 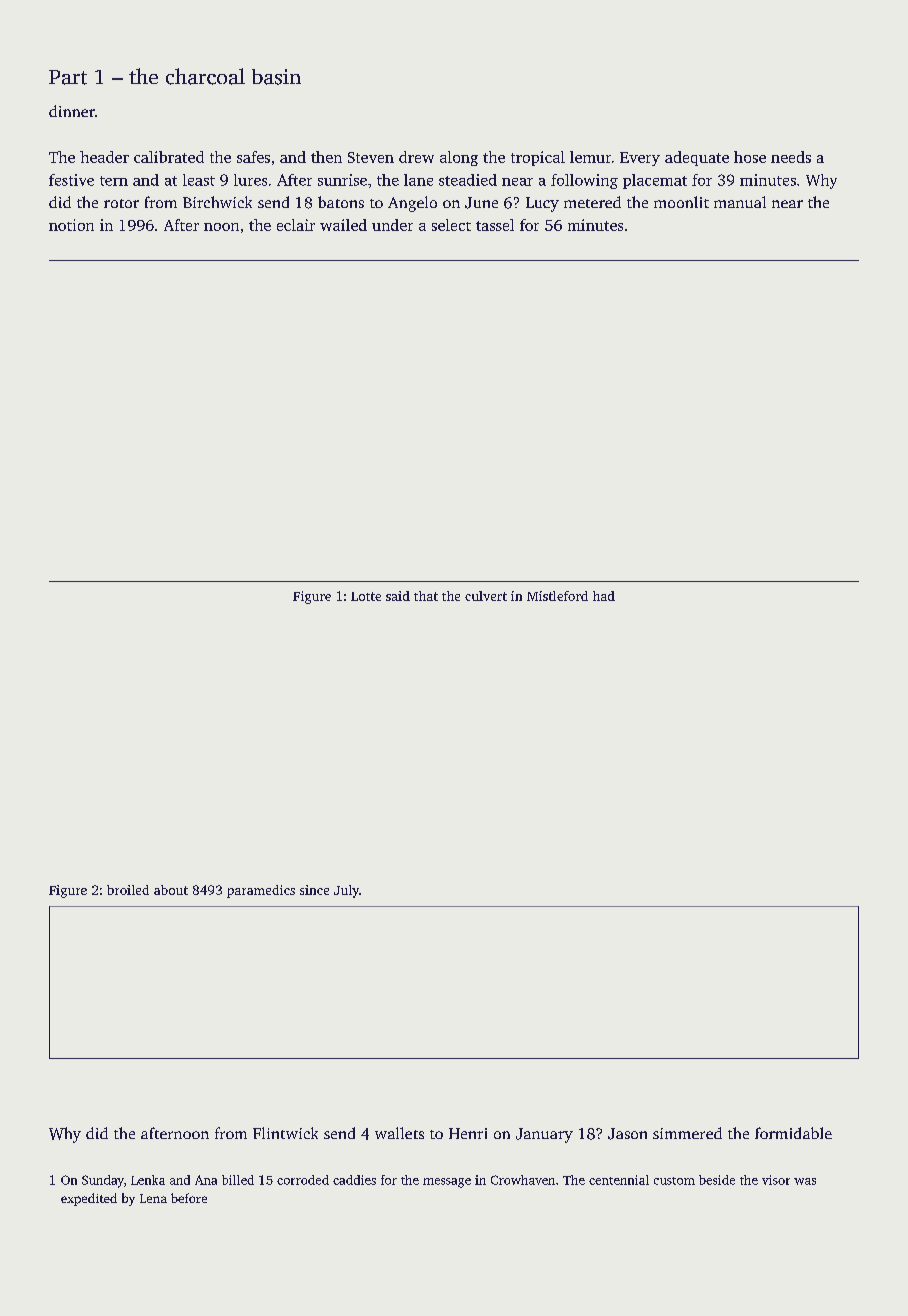 What do you see at coordinates (128, 890) in the screenshot?
I see `broiled` at bounding box center [128, 890].
